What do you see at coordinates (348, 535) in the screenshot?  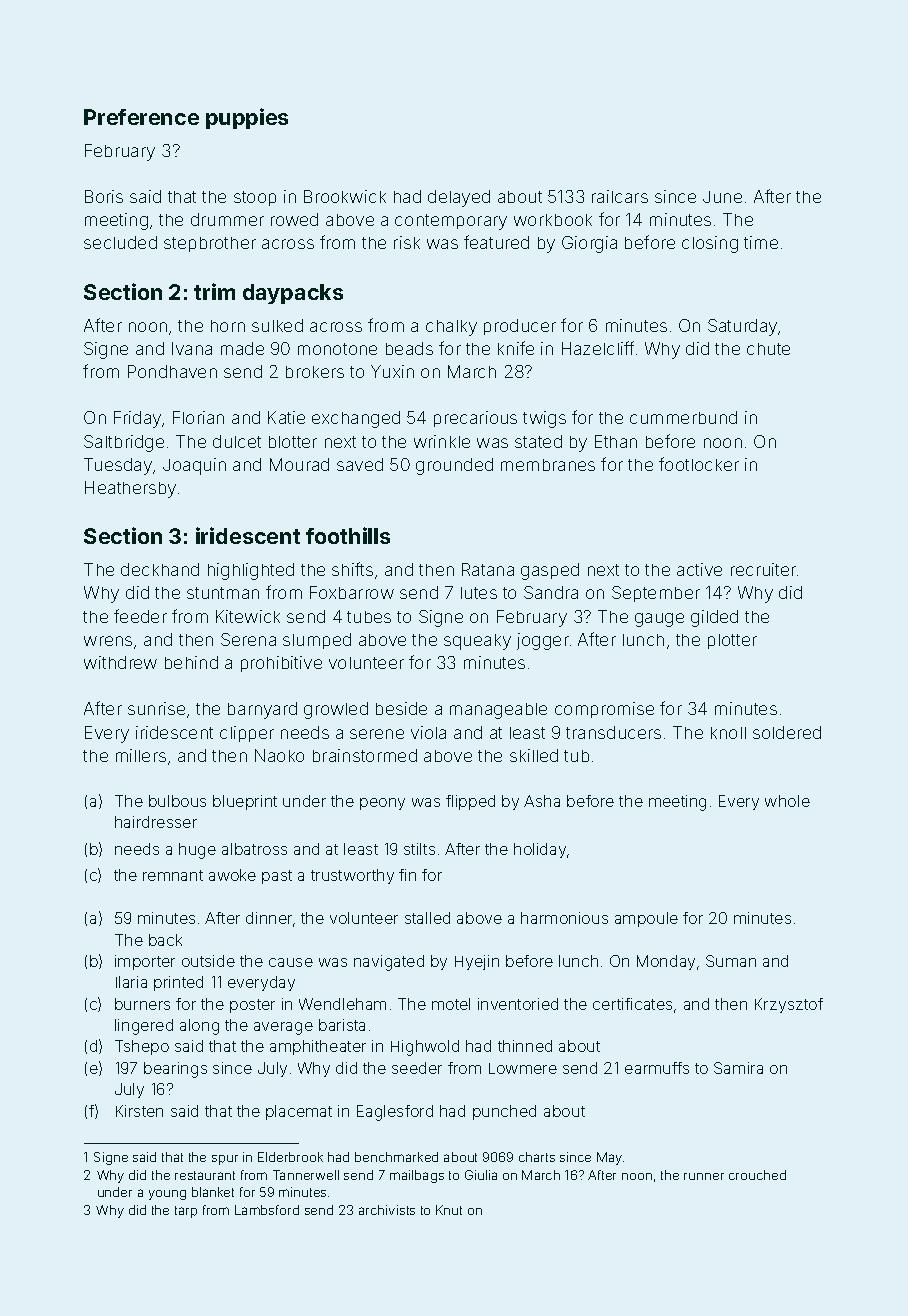 I see `foothills` at bounding box center [348, 535].
